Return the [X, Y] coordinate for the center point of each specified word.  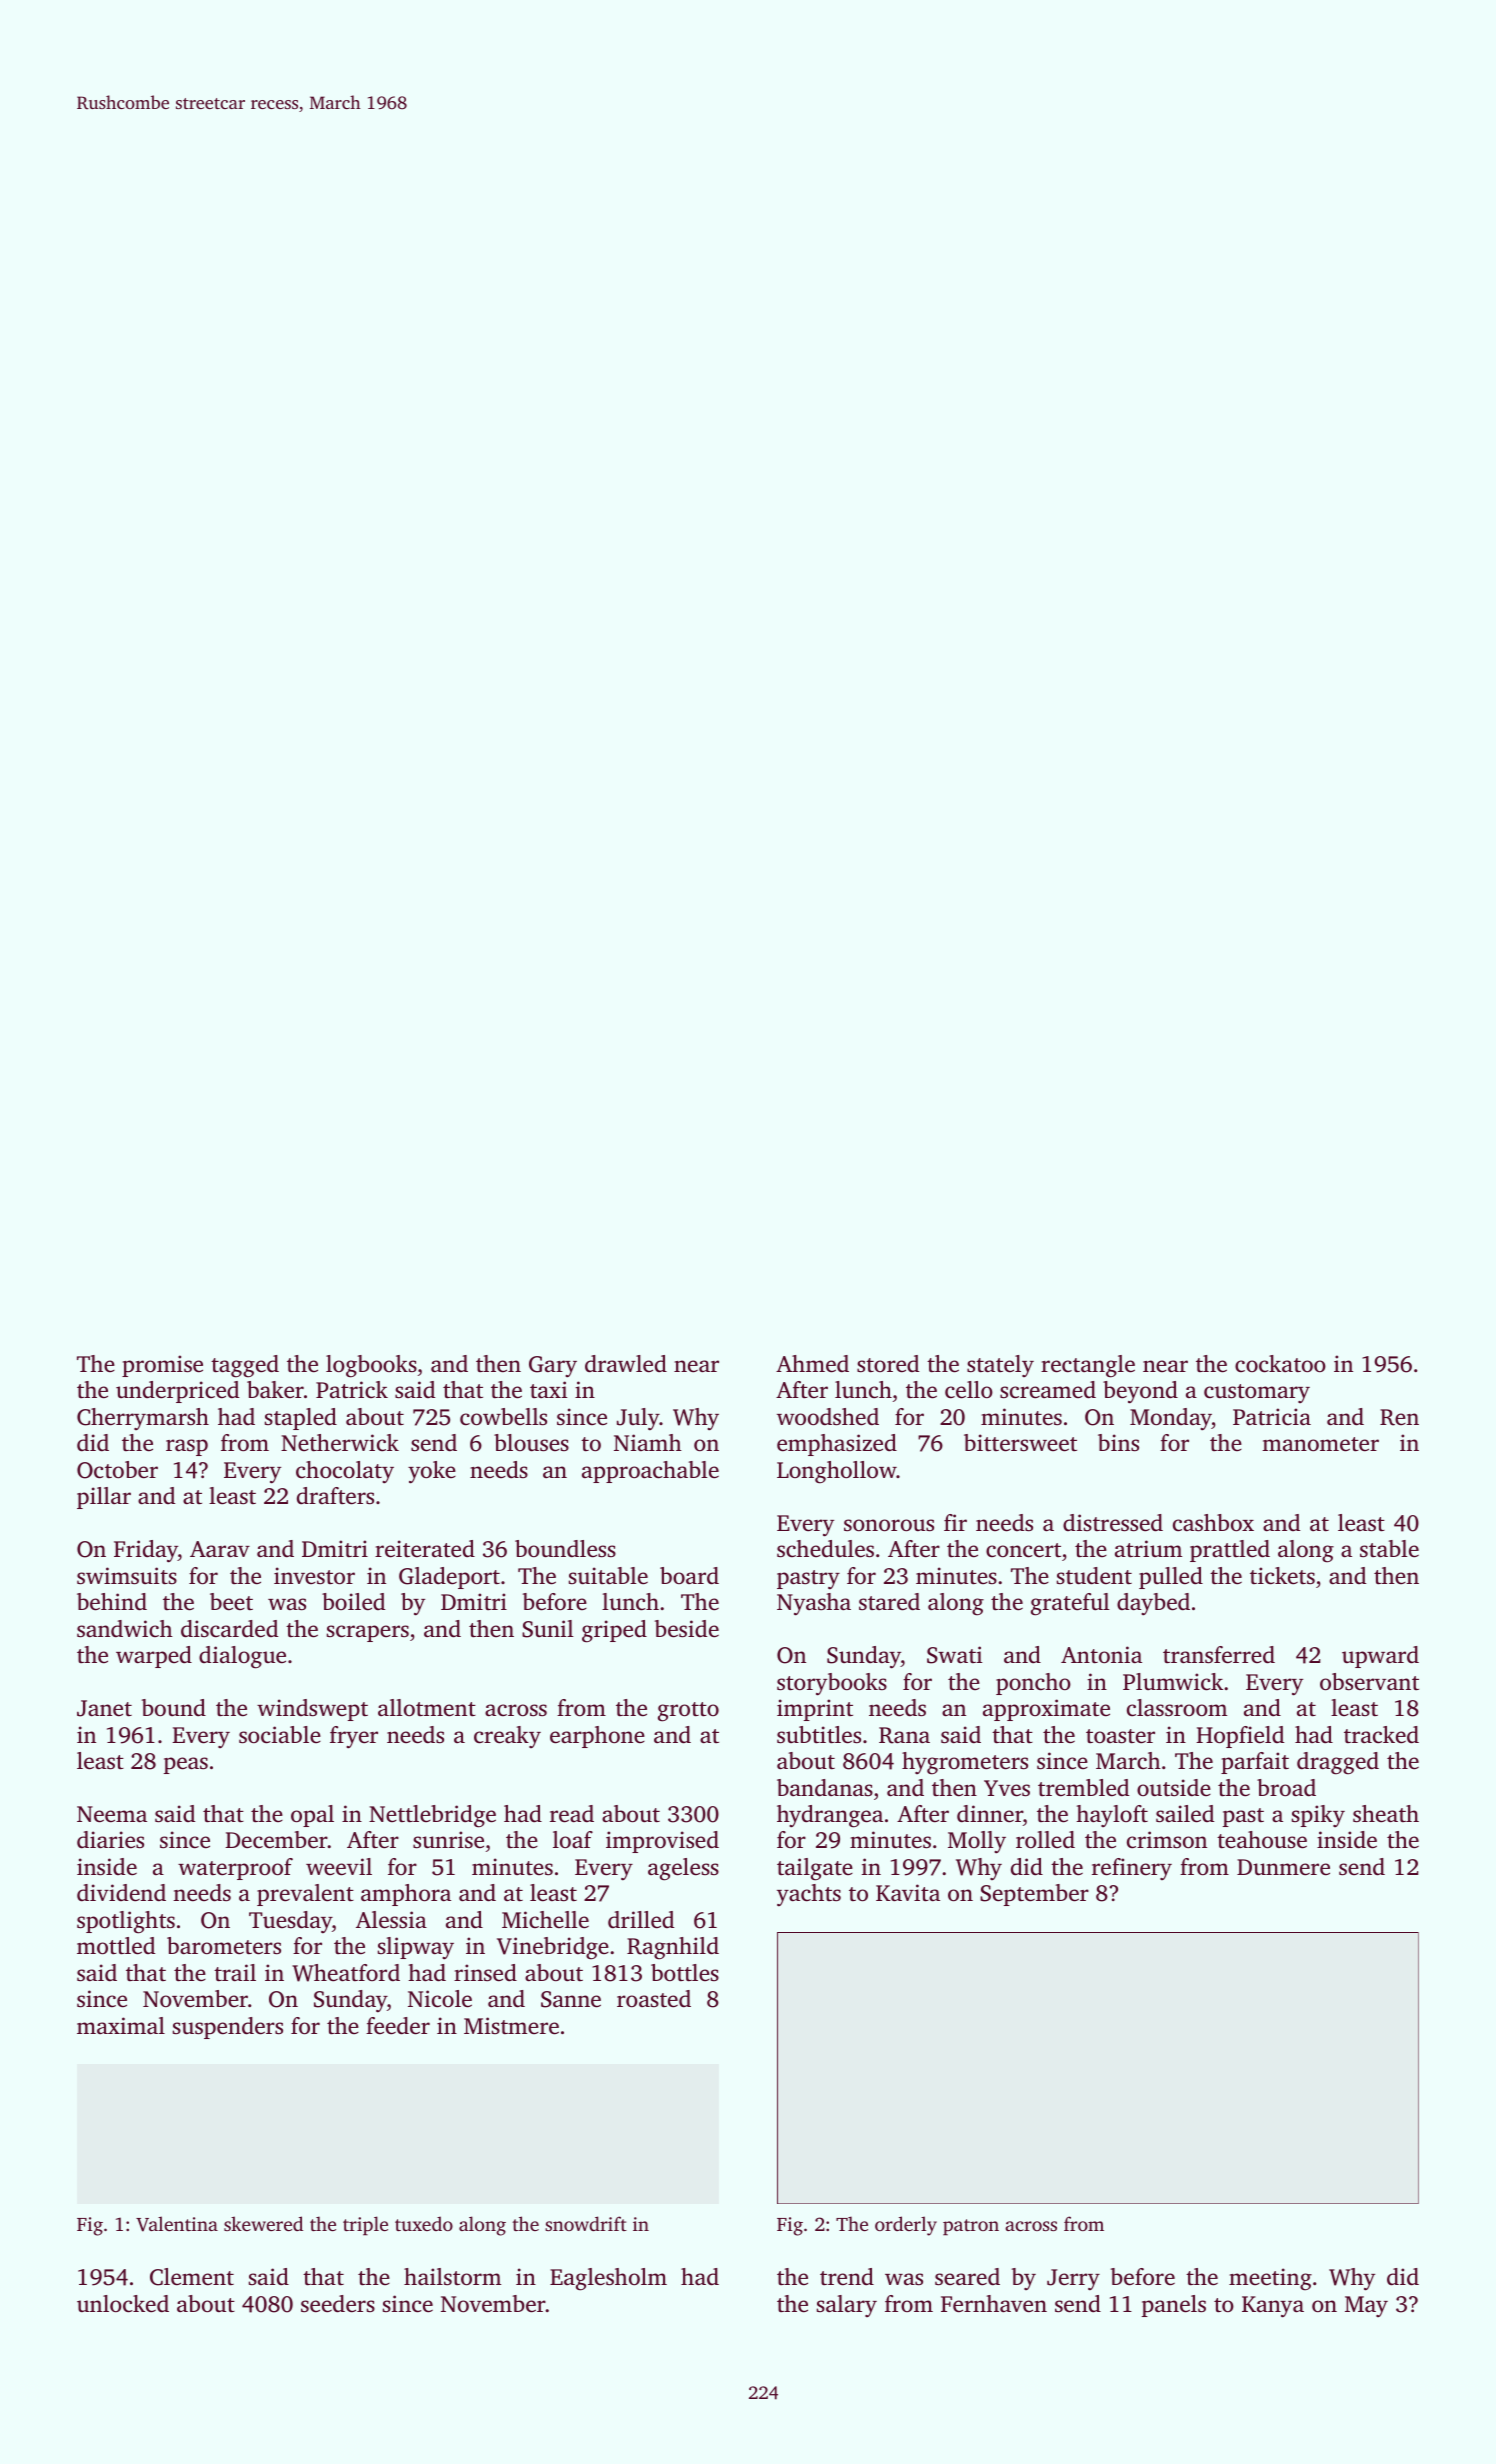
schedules [825, 1549]
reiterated [425, 1549]
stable [1389, 1549]
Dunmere [1283, 1867]
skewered [263, 2223]
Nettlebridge [432, 1816]
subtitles [819, 1735]
